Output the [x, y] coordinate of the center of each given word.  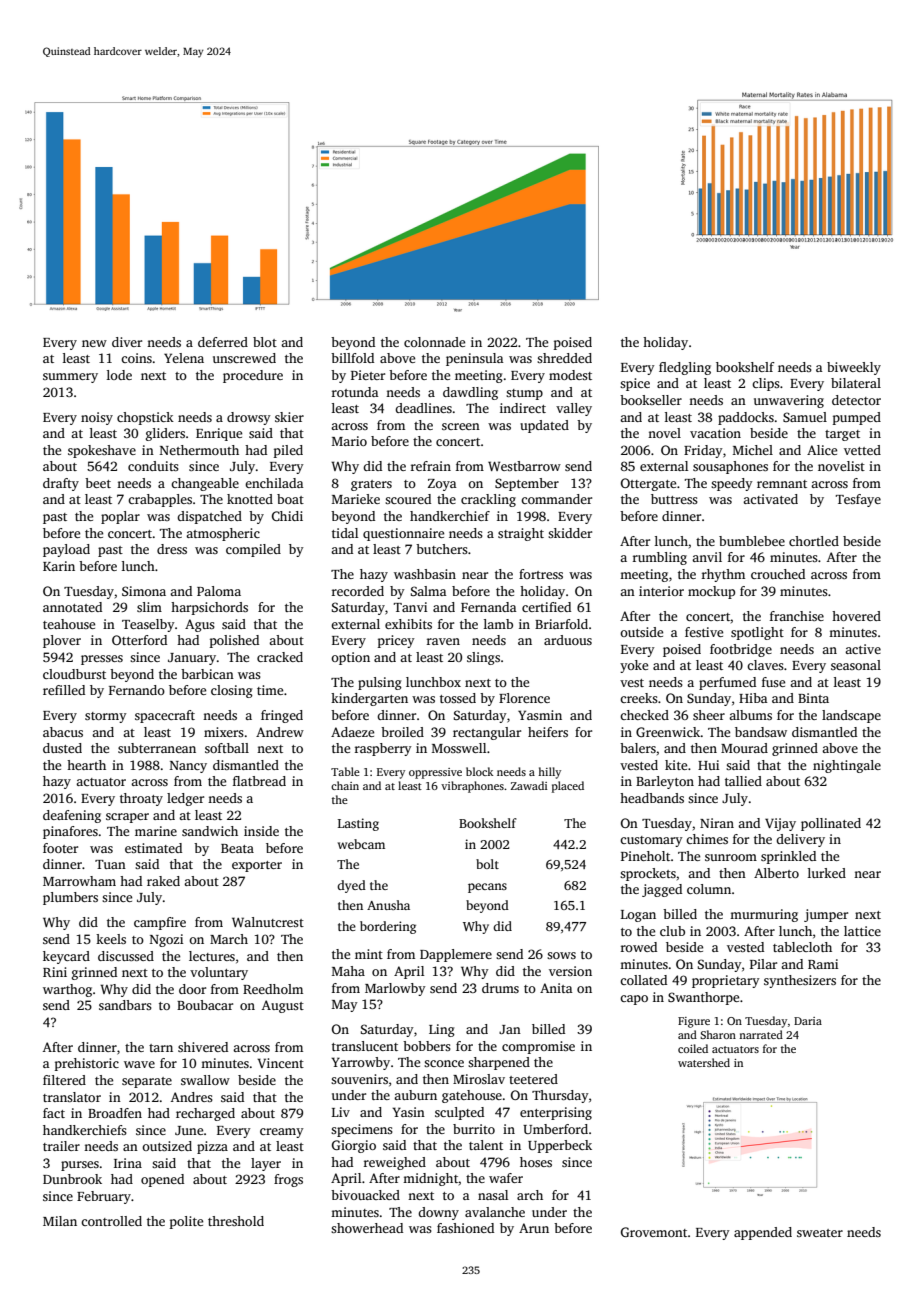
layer [266, 1164]
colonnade [434, 342]
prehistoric [87, 1064]
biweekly [854, 368]
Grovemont [654, 1232]
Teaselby [148, 625]
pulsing [380, 683]
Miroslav [479, 1079]
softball [227, 748]
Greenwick [668, 732]
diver [127, 342]
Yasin [408, 1112]
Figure [694, 1022]
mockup [711, 592]
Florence [524, 698]
